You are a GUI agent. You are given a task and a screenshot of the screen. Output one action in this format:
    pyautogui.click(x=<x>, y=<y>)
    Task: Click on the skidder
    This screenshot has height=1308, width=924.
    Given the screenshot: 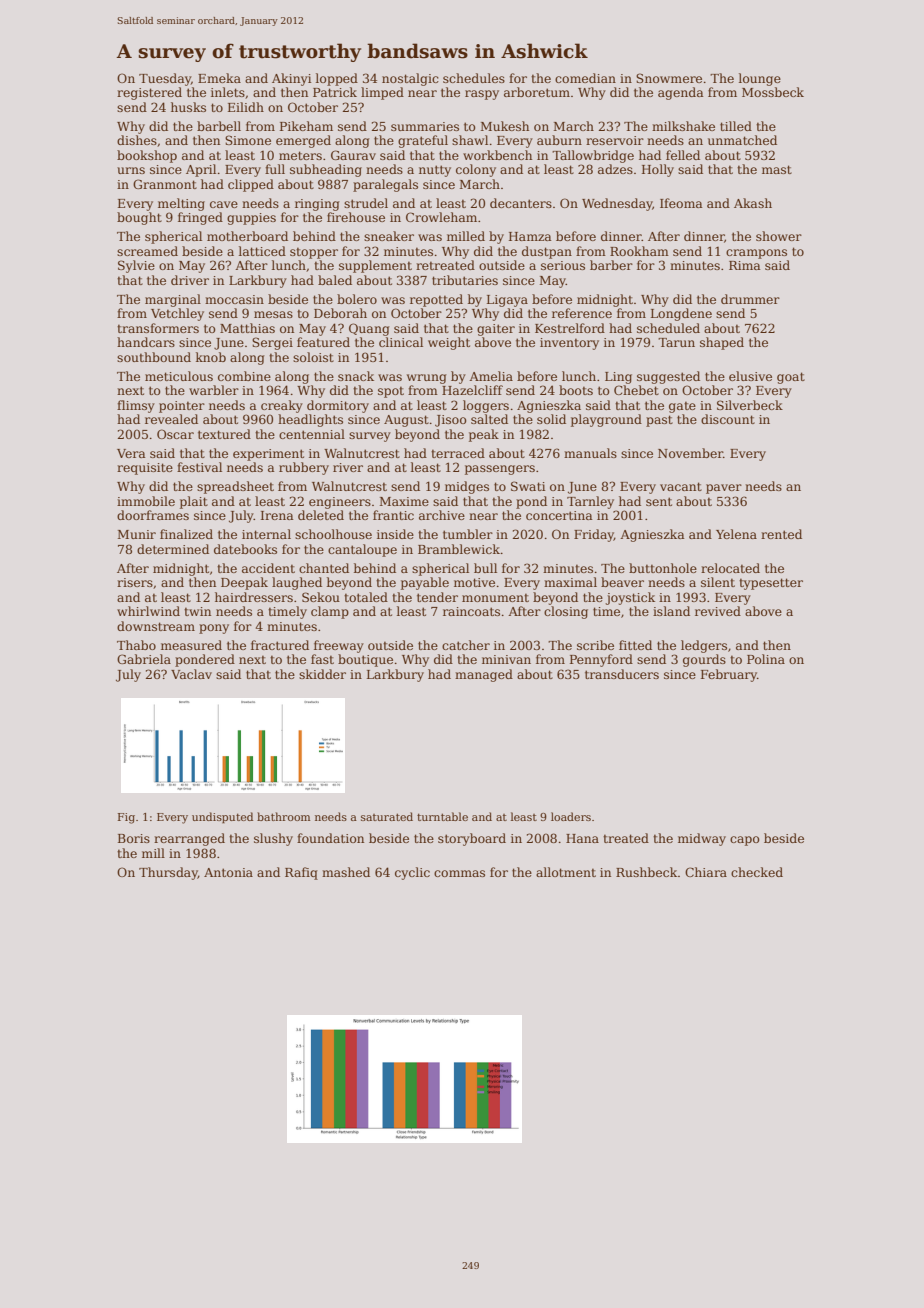 What is the action you would take?
    pyautogui.click(x=322, y=674)
